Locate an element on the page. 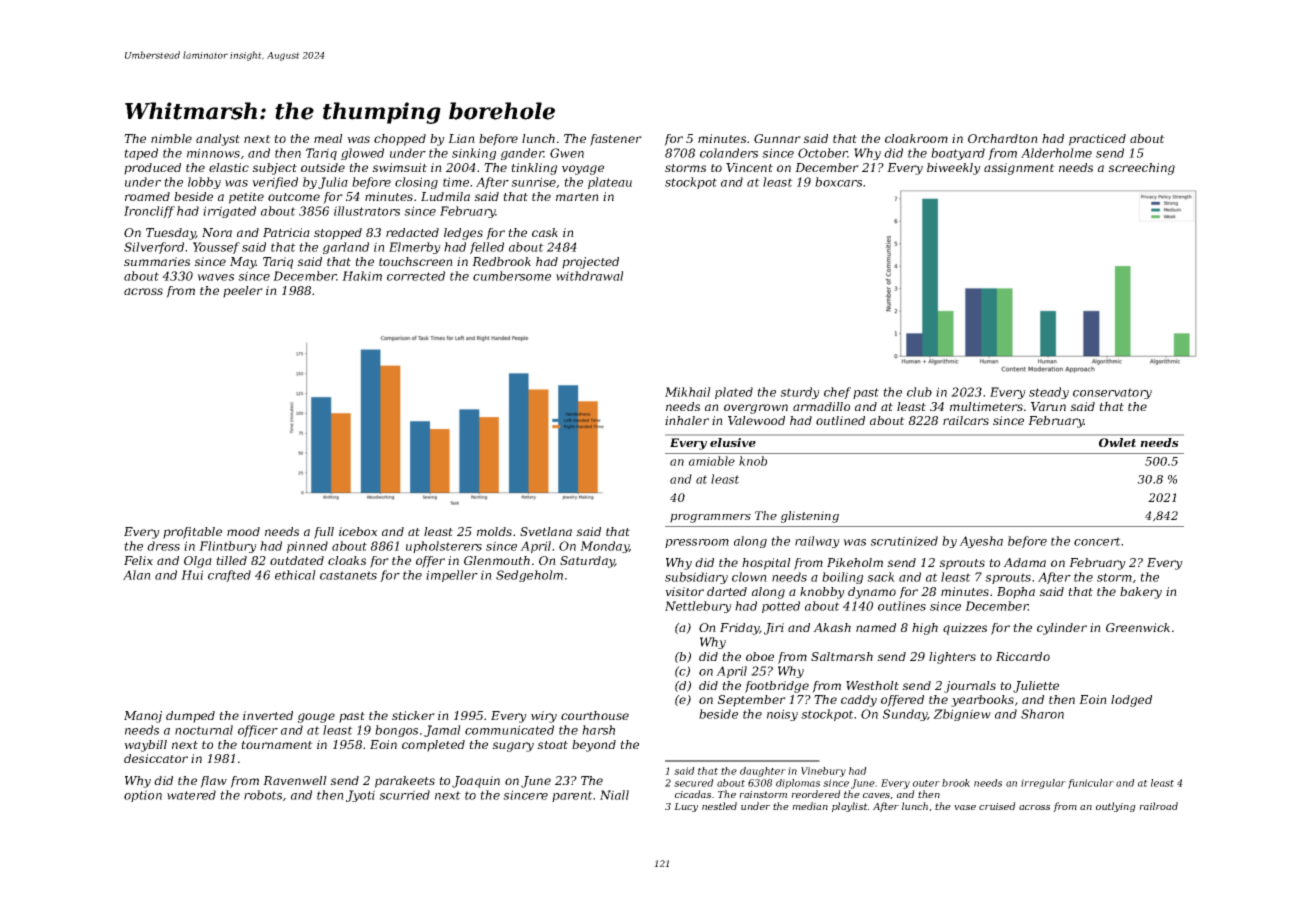 Image resolution: width=1308 pixels, height=924 pixels. wiry is located at coordinates (544, 717).
